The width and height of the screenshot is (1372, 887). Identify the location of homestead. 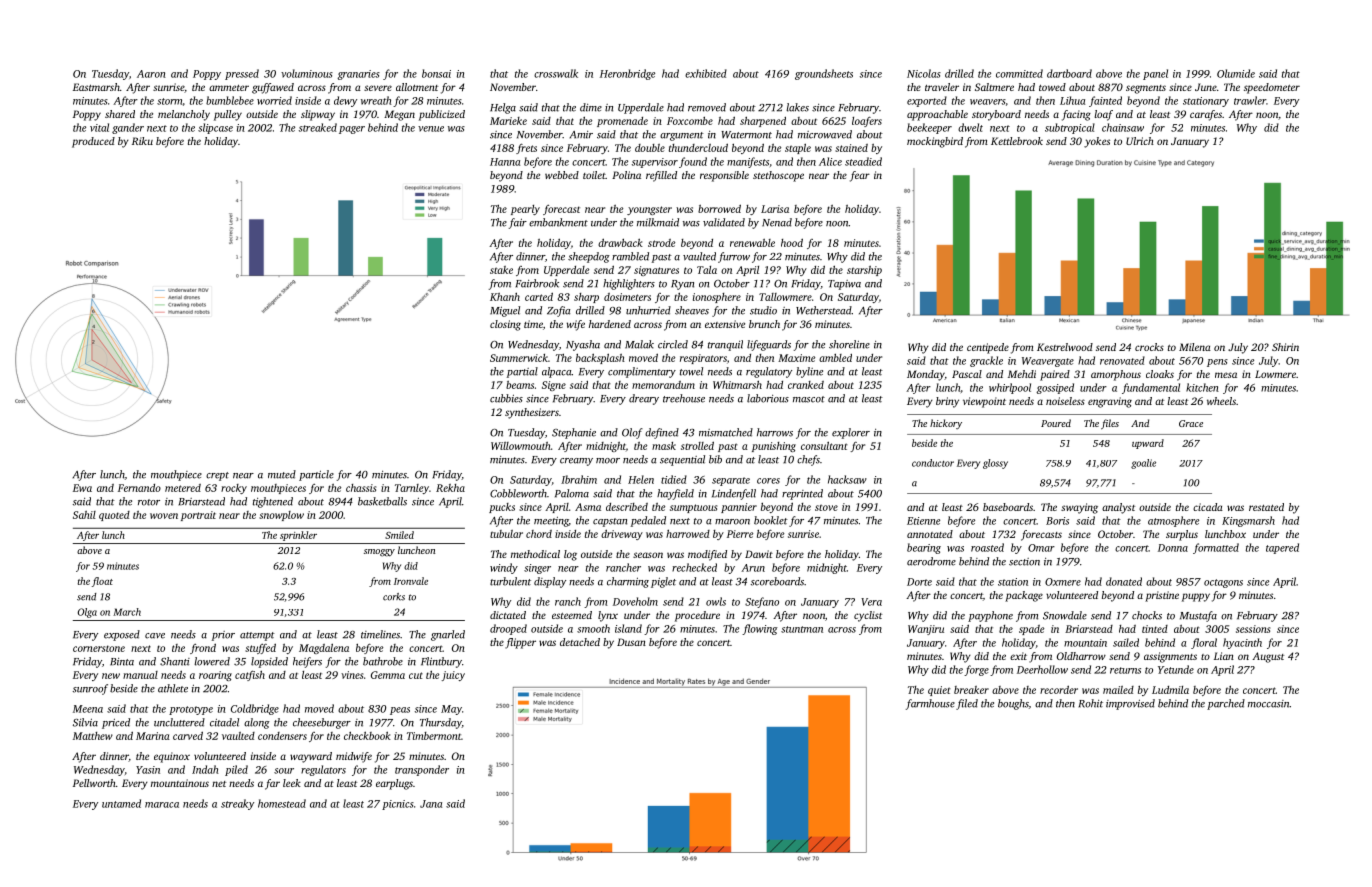
(282, 803).
